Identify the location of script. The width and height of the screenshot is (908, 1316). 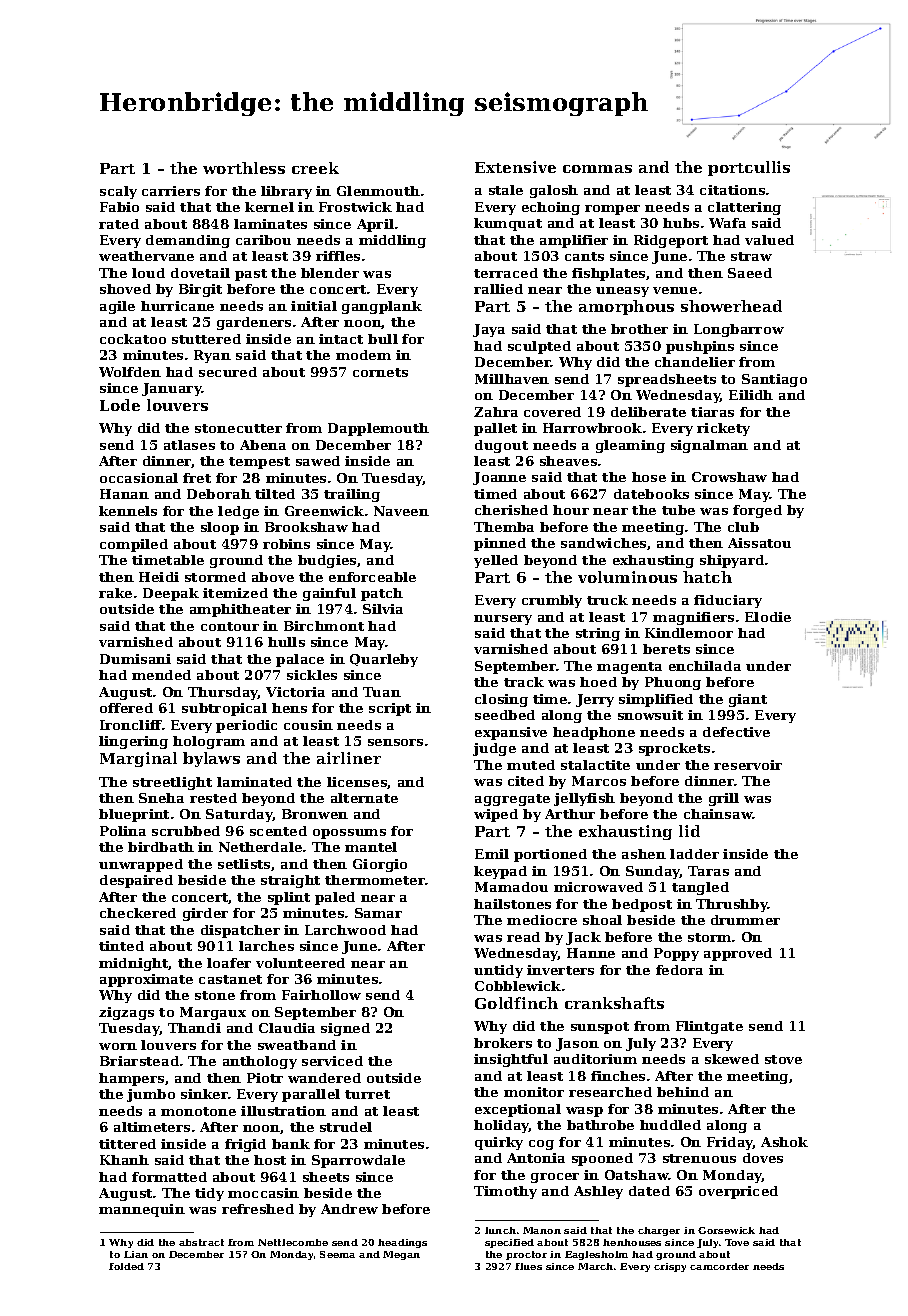
(390, 709).
